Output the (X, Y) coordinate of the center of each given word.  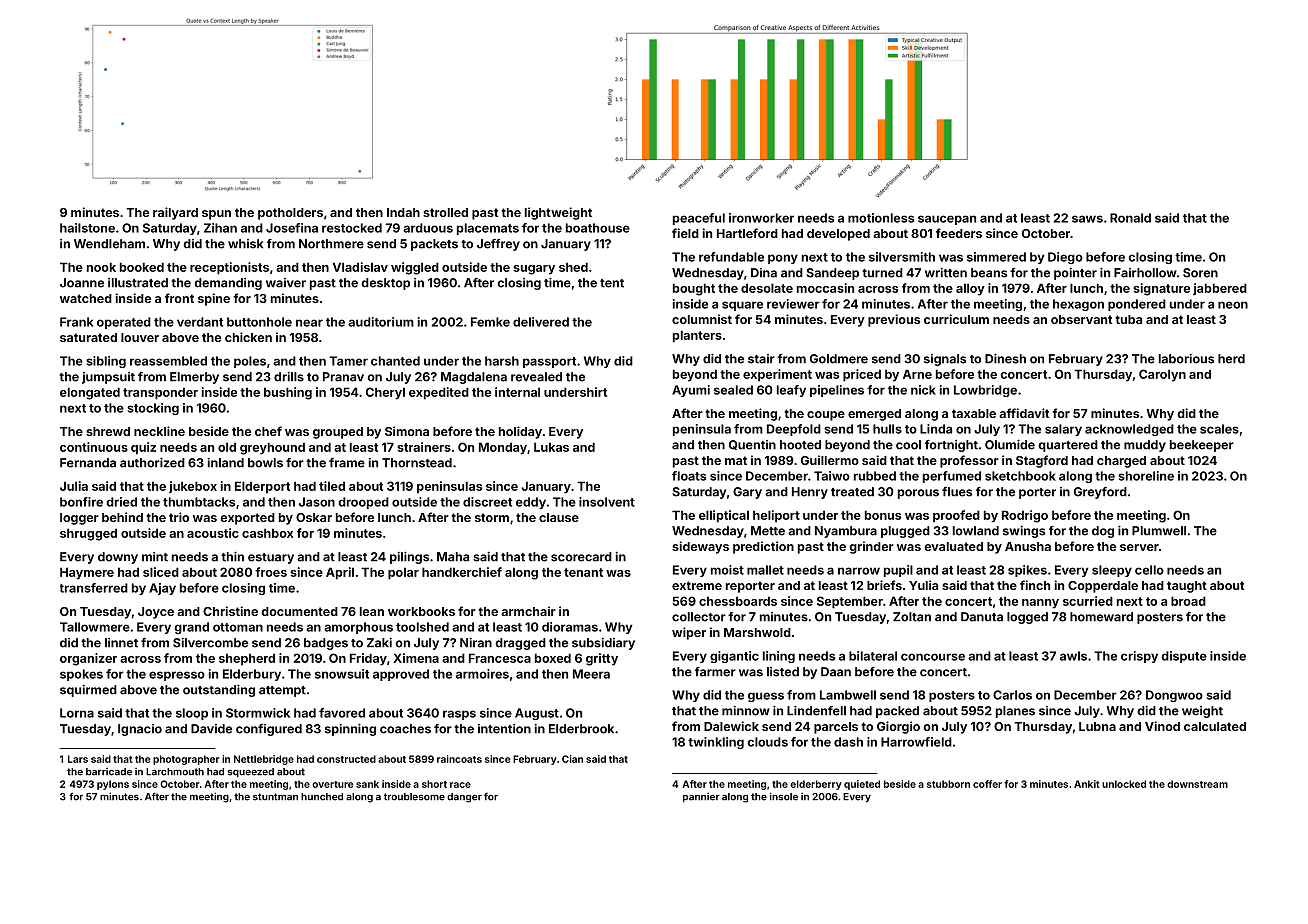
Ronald (1130, 218)
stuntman (275, 797)
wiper (689, 633)
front (179, 298)
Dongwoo (1174, 696)
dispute (1184, 657)
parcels (836, 728)
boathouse (598, 228)
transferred (94, 588)
